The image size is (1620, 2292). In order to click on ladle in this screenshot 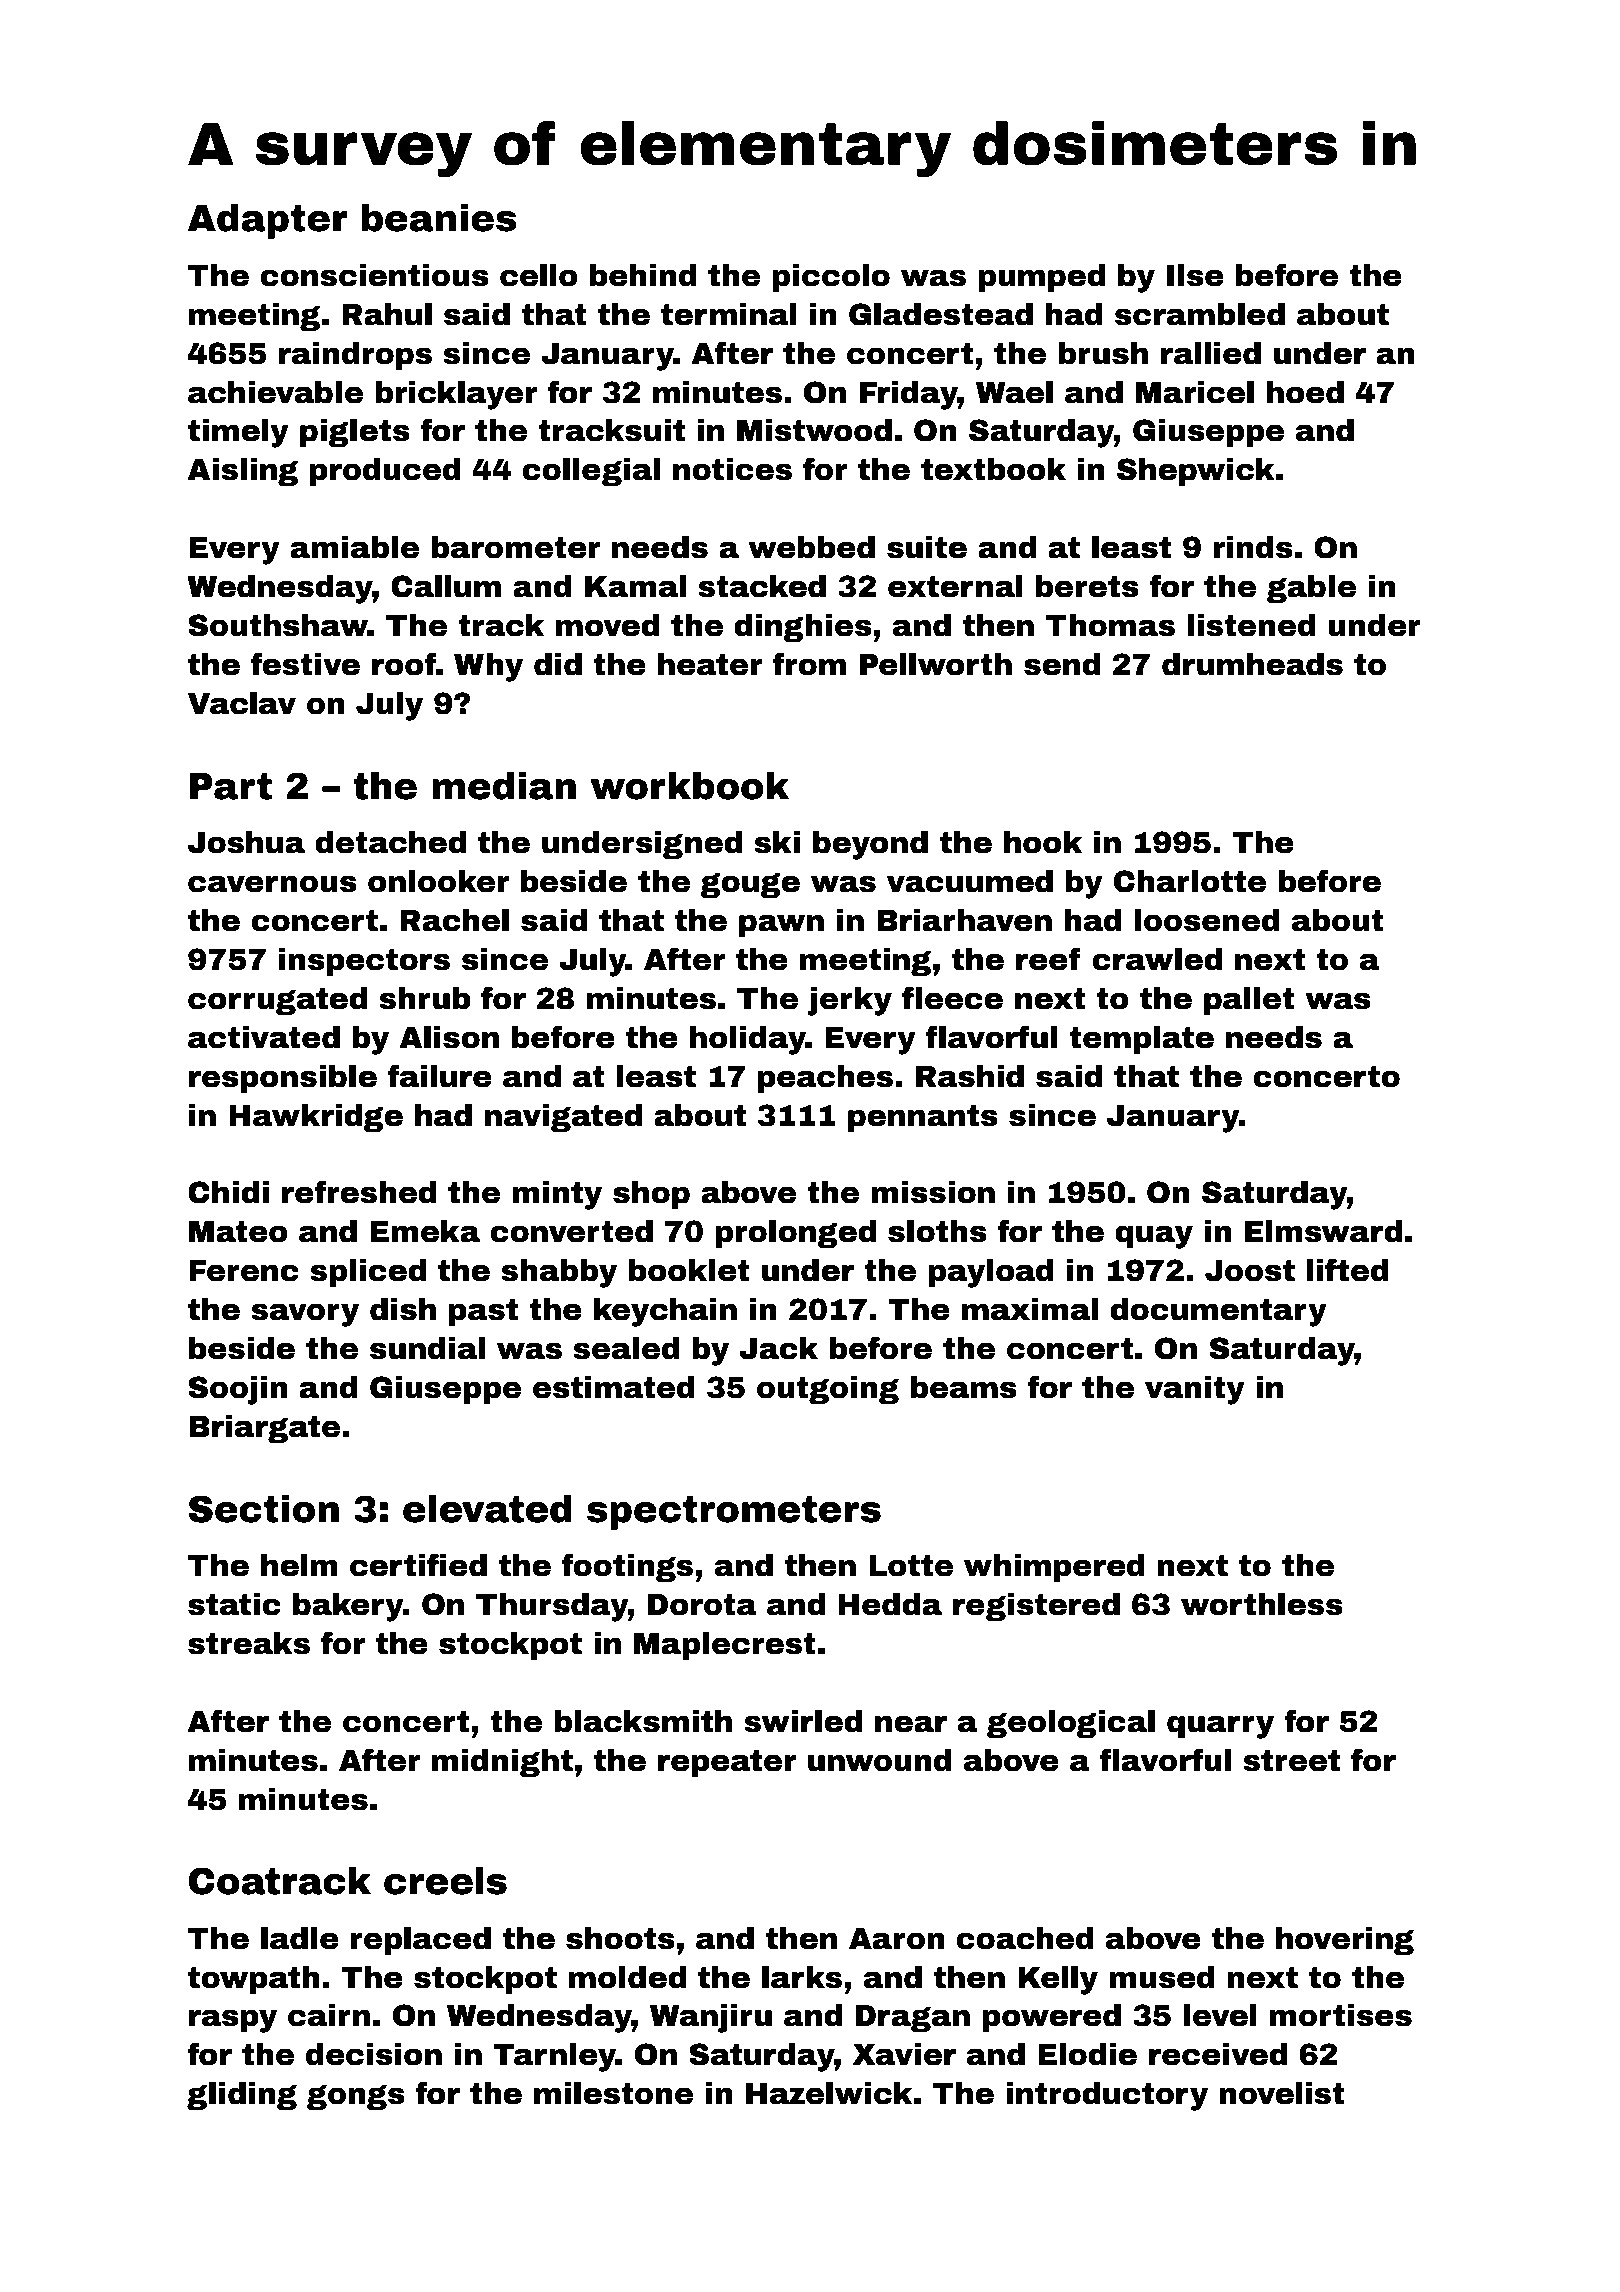, I will do `click(300, 1938)`.
